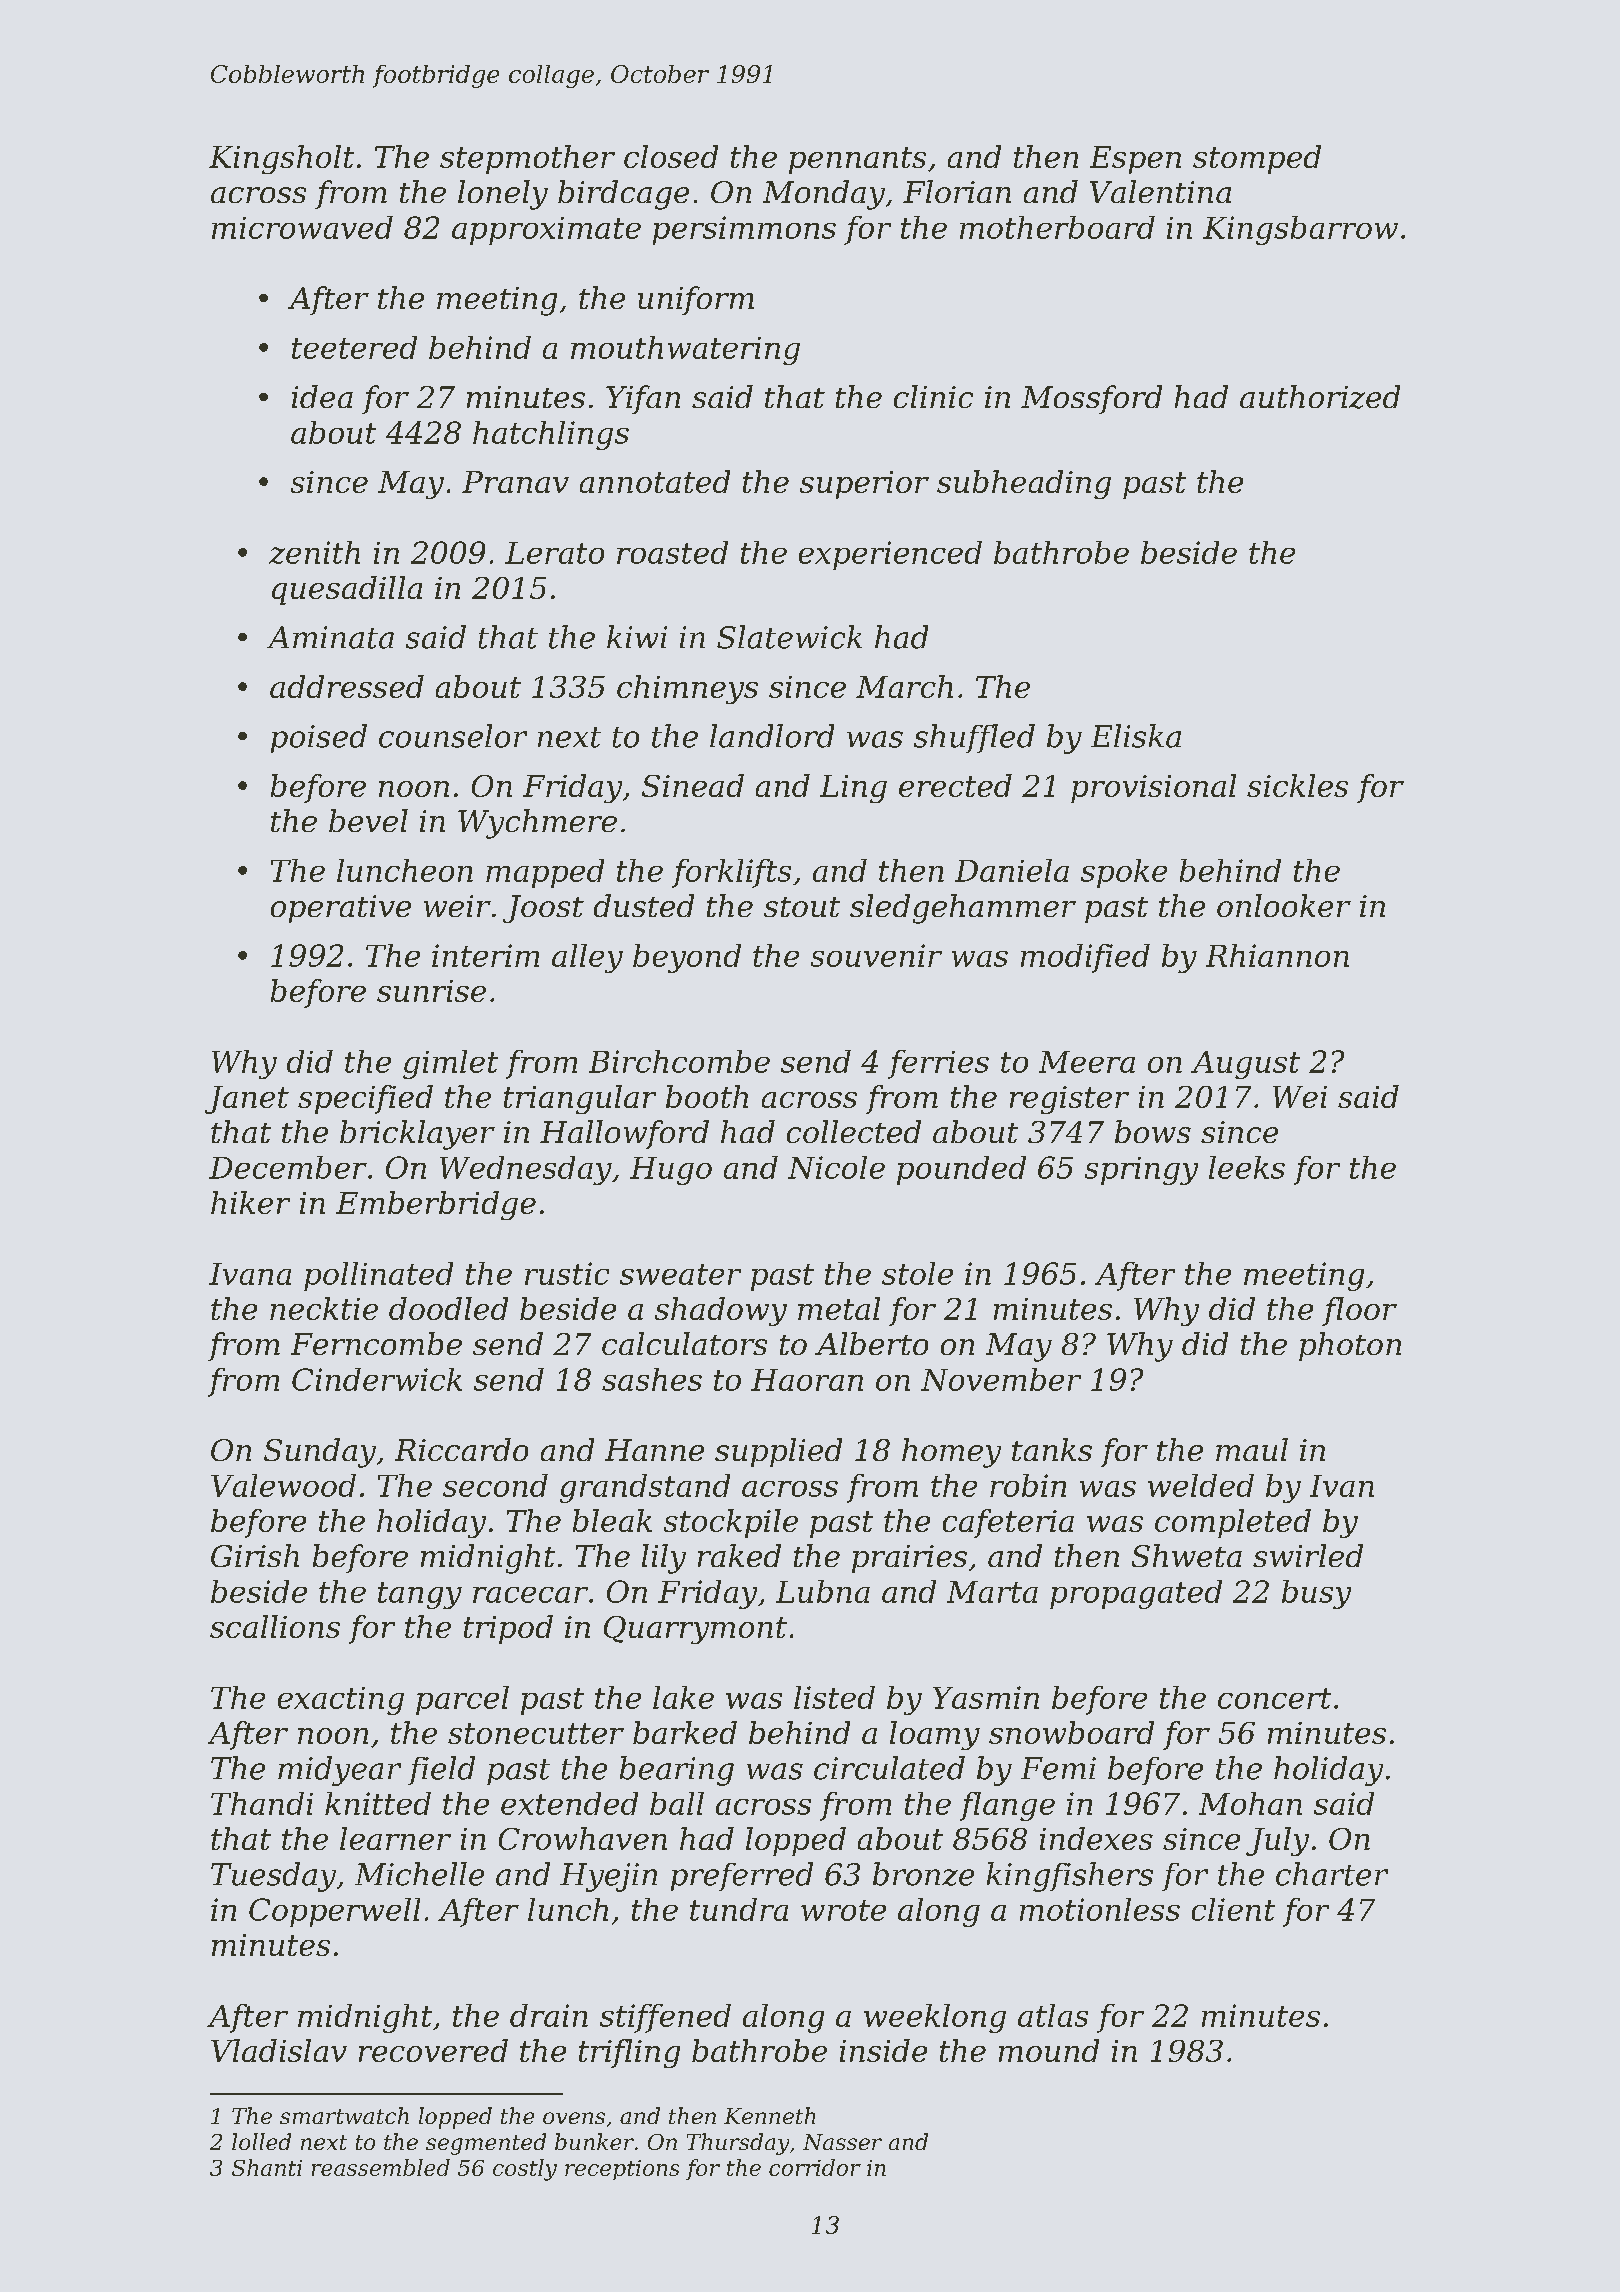 The image size is (1620, 2292). What do you see at coordinates (963, 909) in the image?
I see `sledgehammer` at bounding box center [963, 909].
